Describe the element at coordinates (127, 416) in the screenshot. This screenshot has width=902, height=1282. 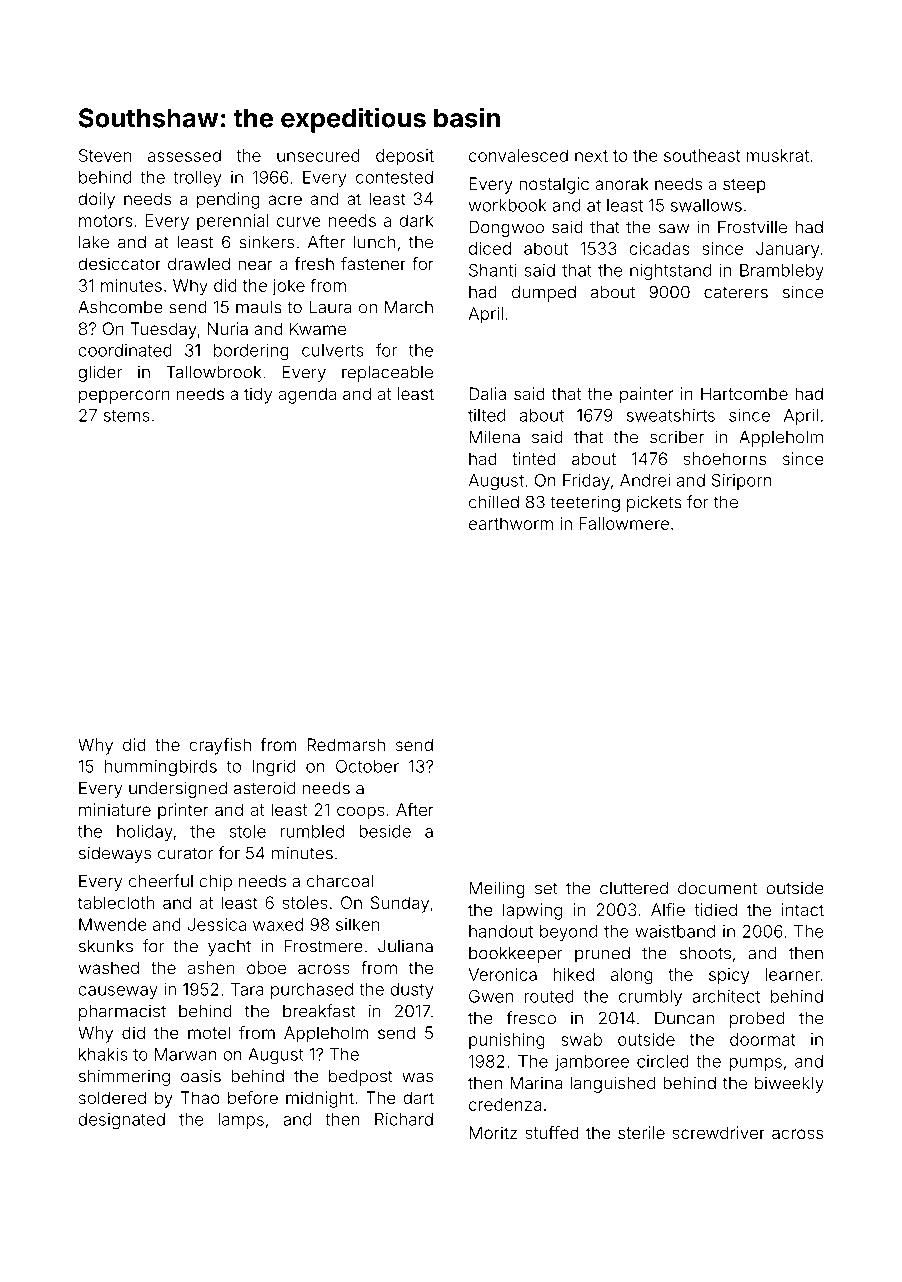
I see `stems` at that location.
